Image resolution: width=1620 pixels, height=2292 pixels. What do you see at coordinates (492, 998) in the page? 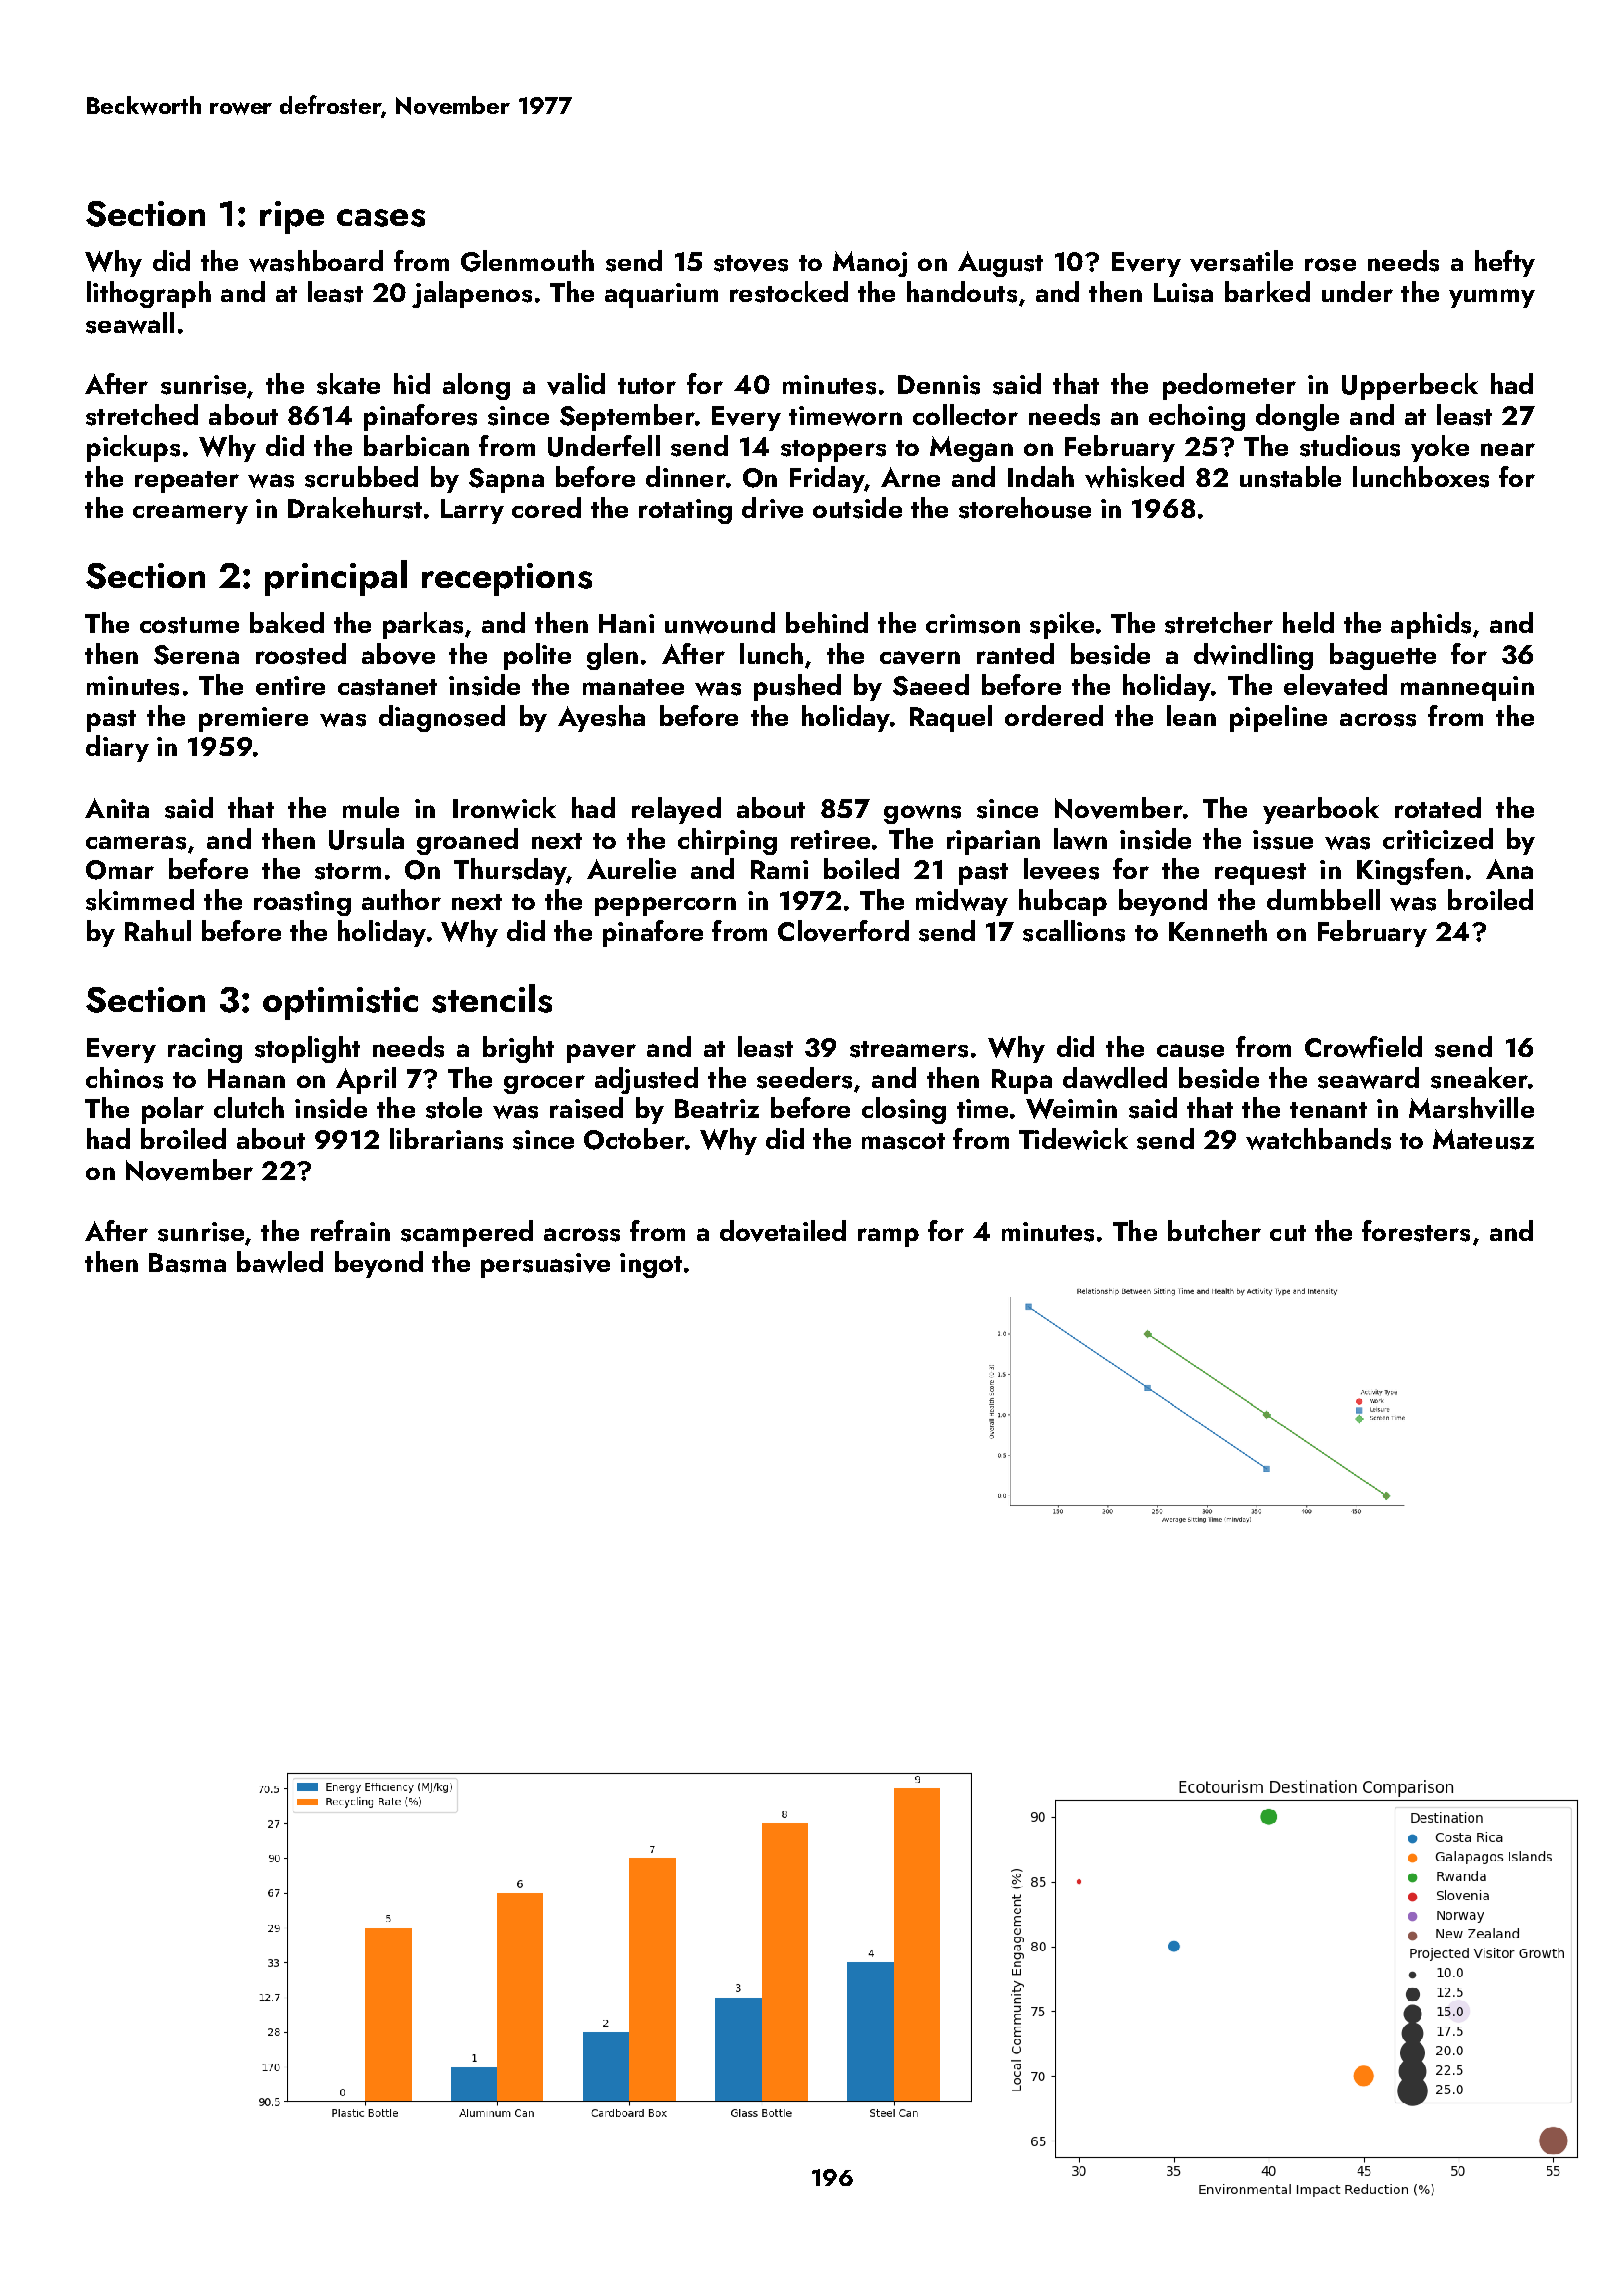
I see `stencils` at bounding box center [492, 998].
